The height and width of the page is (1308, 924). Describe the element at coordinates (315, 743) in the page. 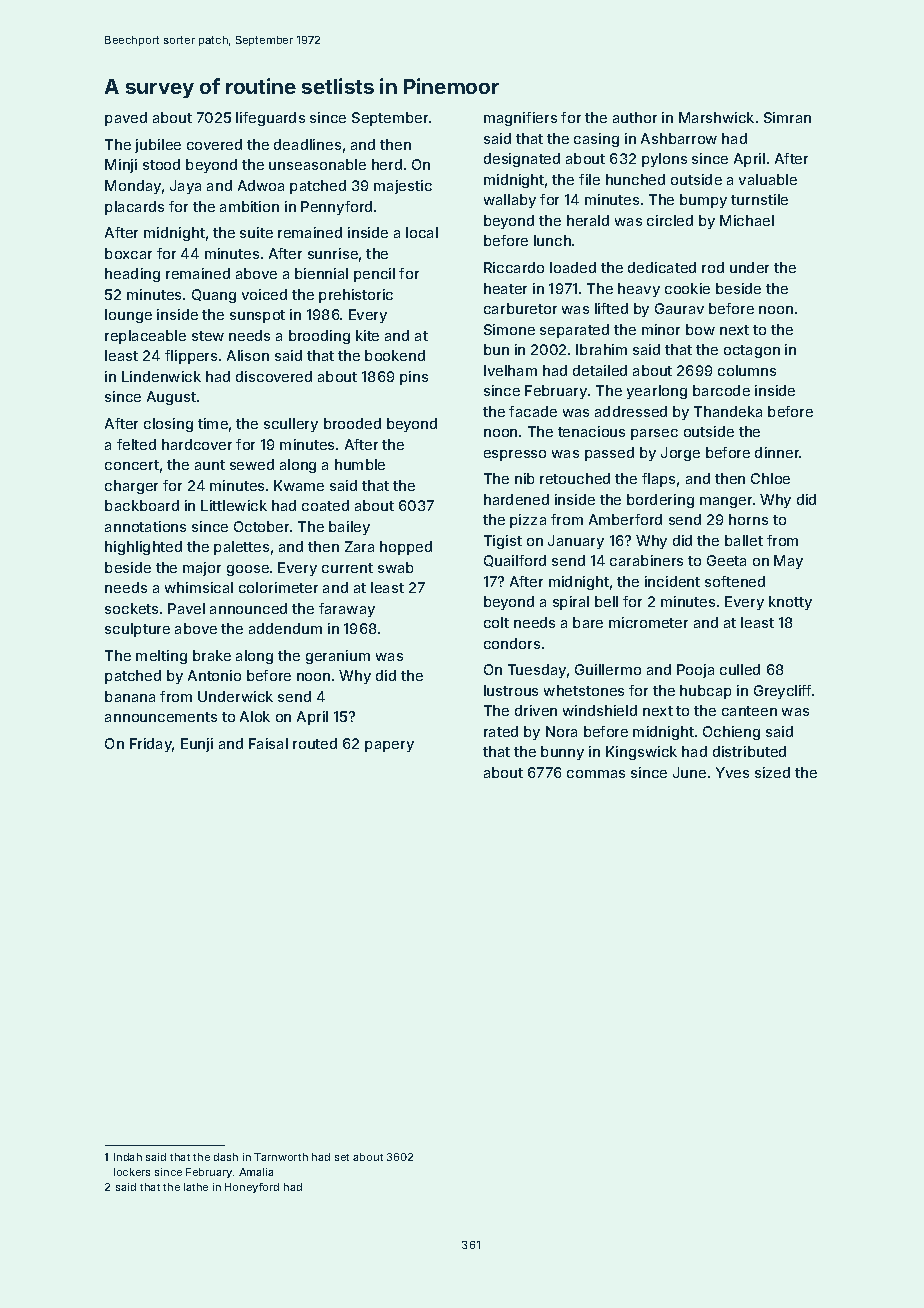

I see `routed` at that location.
